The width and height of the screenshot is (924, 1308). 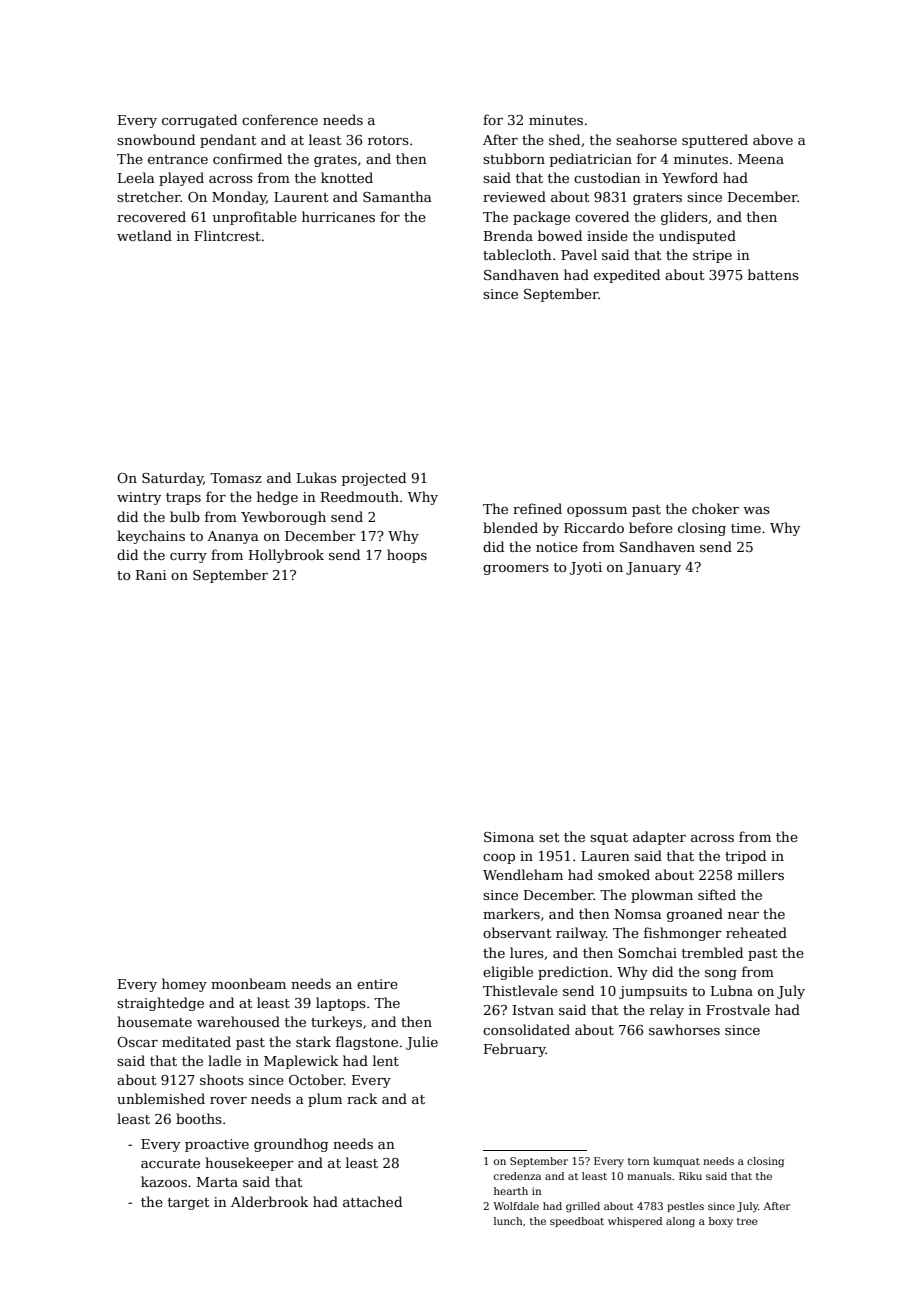 What do you see at coordinates (627, 276) in the screenshot?
I see `expedited` at bounding box center [627, 276].
